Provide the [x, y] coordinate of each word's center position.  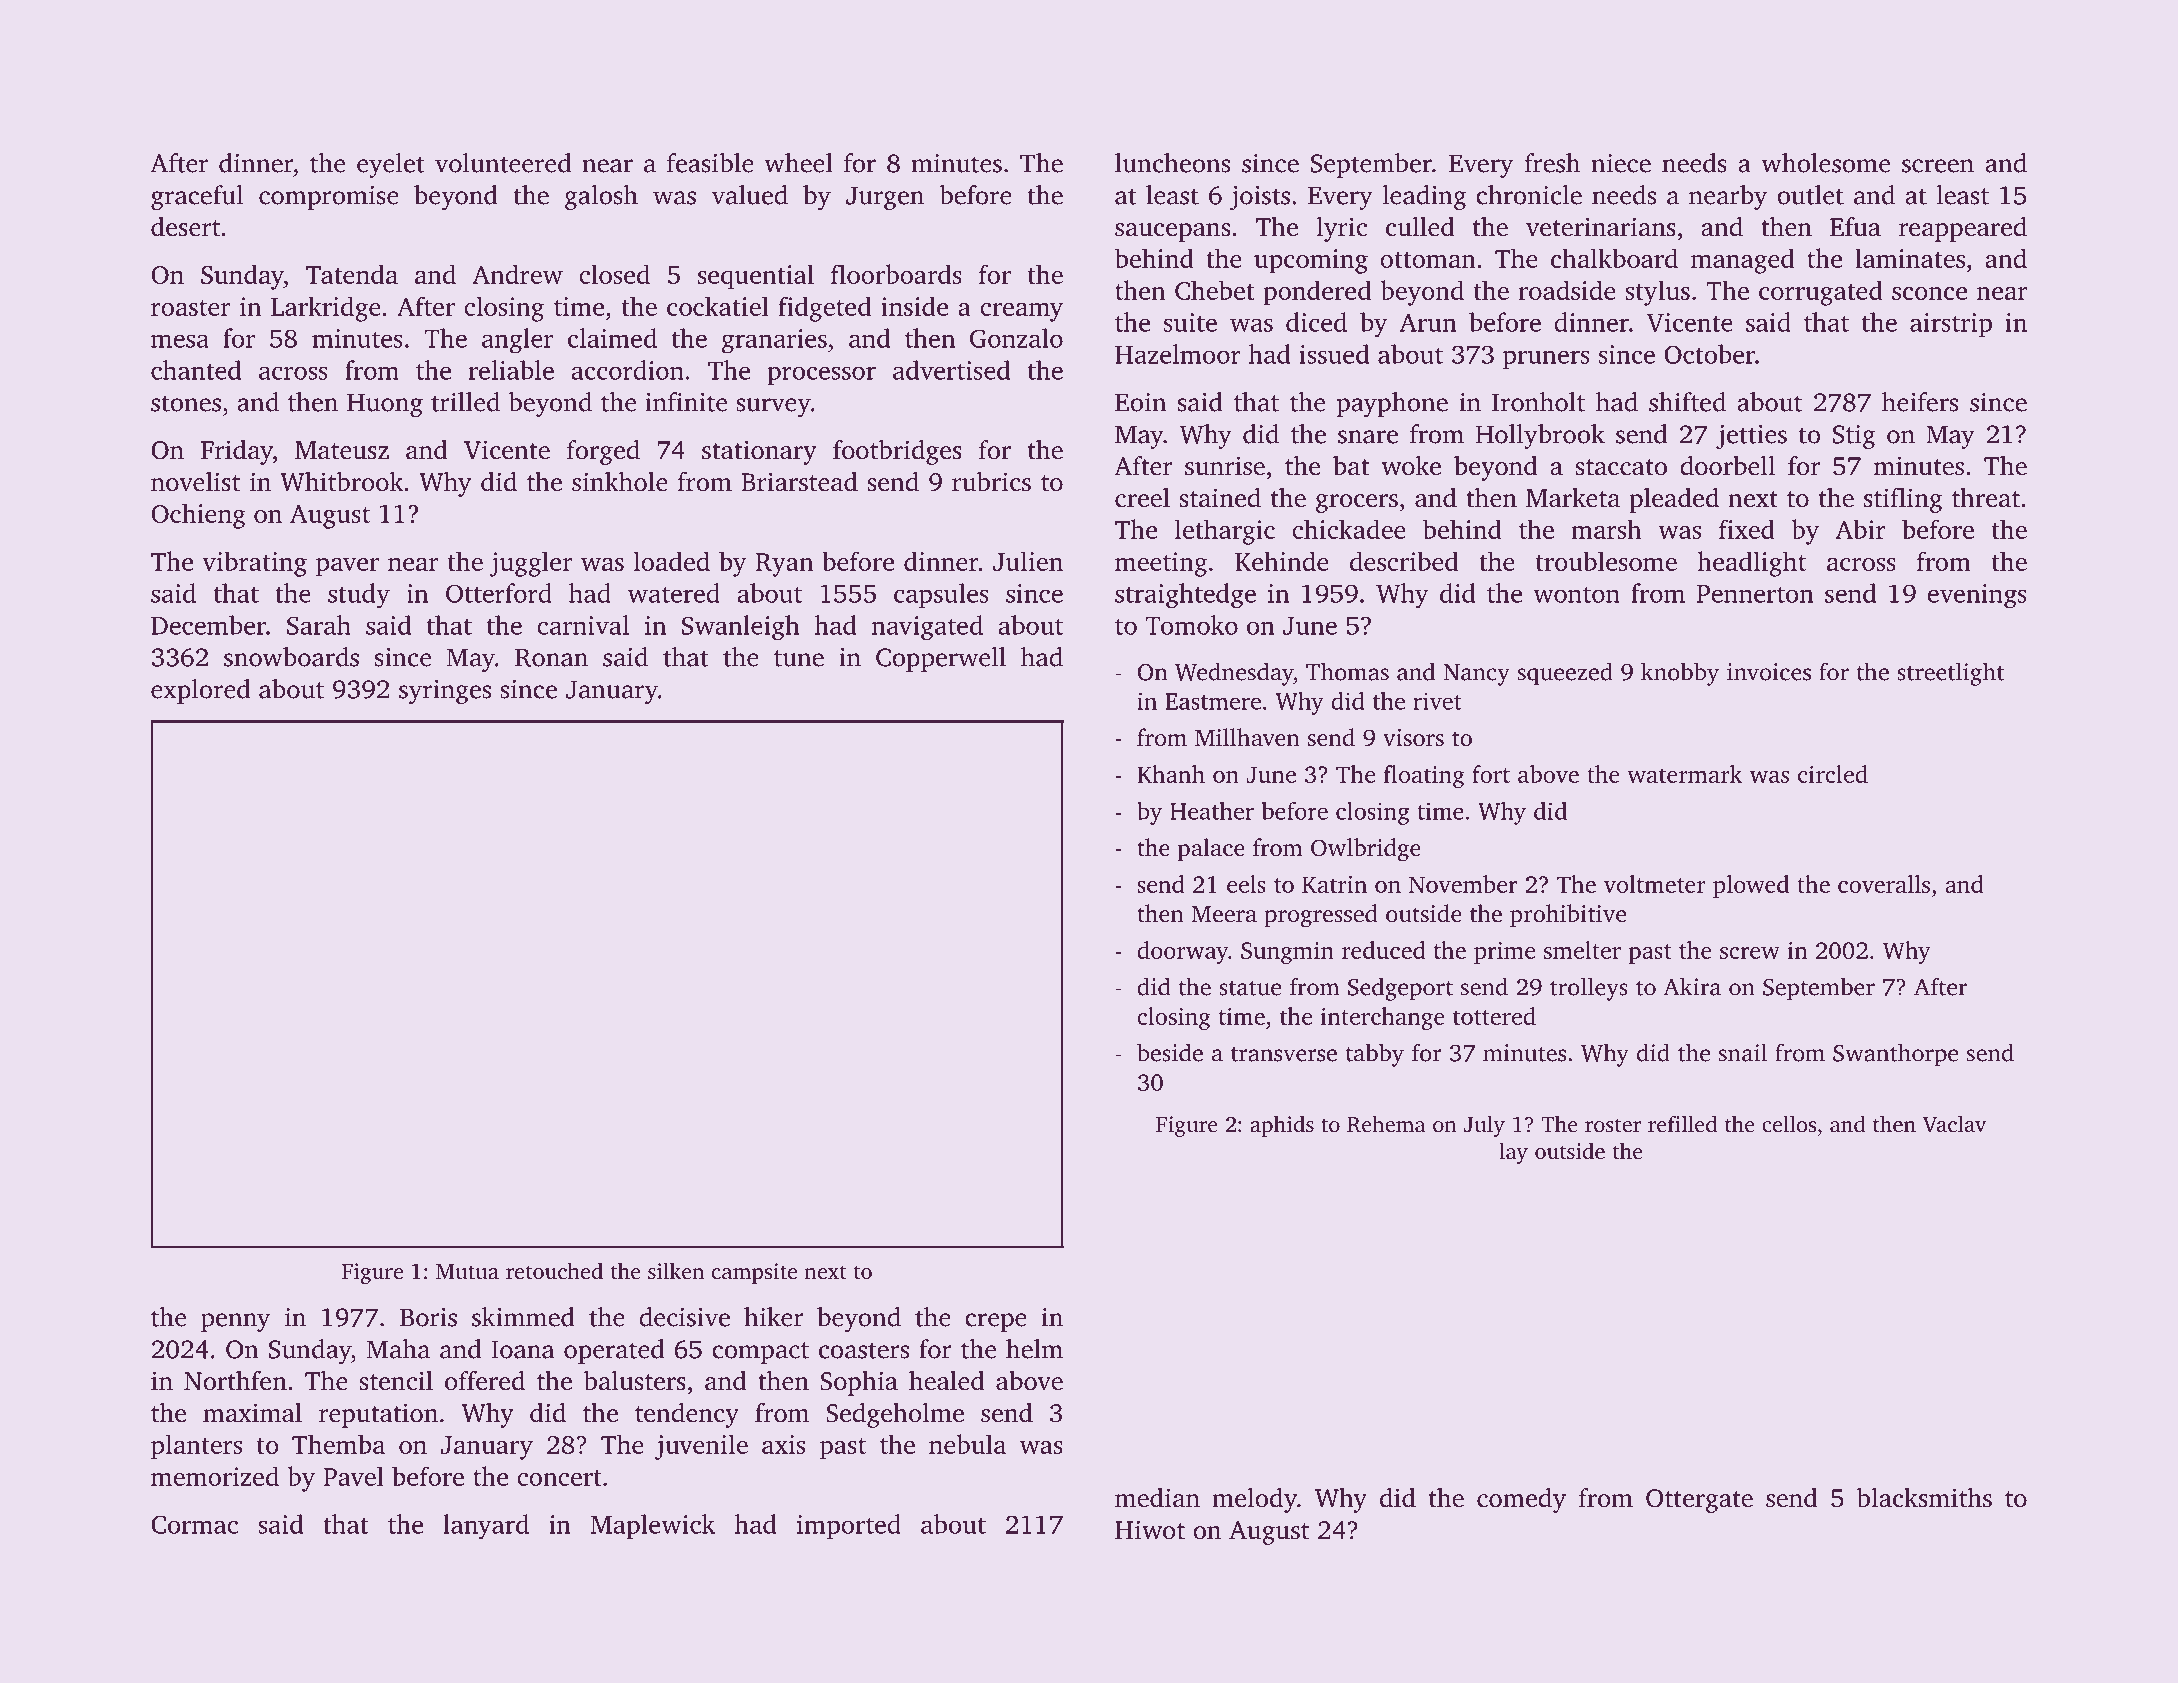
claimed [612, 338]
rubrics [991, 482]
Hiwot [1150, 1530]
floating [1424, 776]
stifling [1903, 500]
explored [200, 691]
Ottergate [1699, 1501]
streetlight [1950, 674]
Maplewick [652, 1526]
